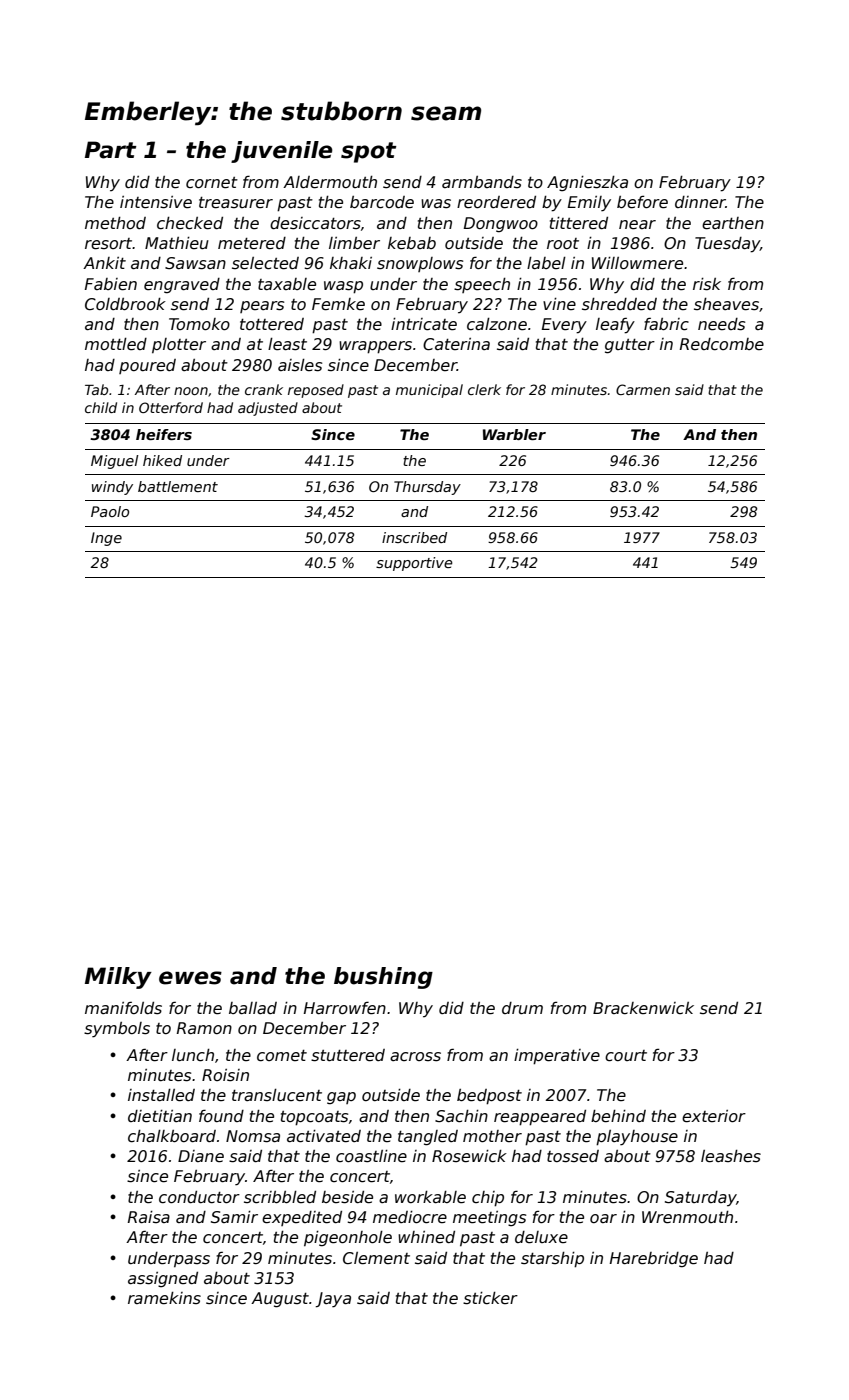  Describe the element at coordinates (101, 407) in the image. I see `child` at that location.
